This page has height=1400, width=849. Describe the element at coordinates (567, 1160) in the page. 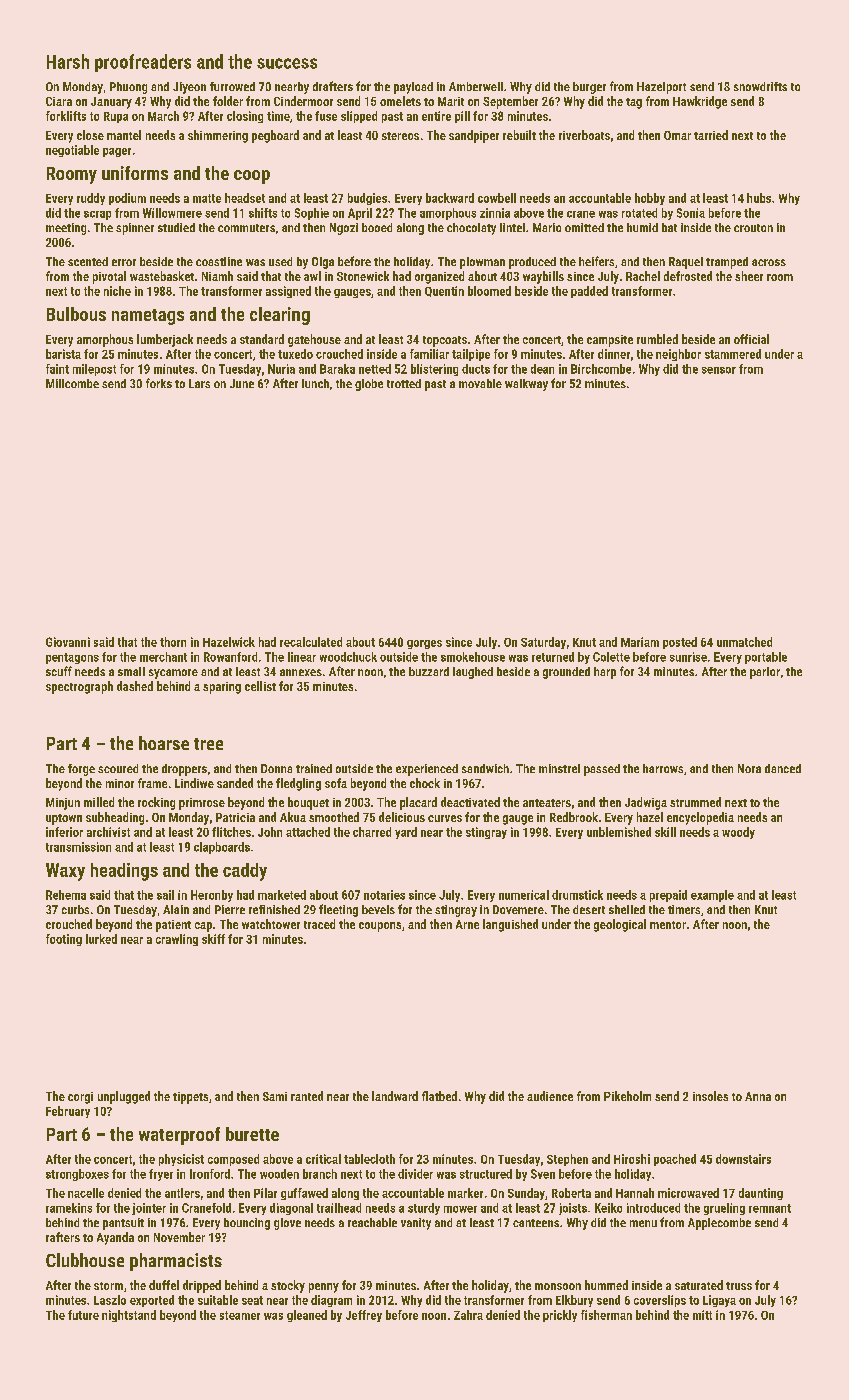

I see `Stephen` at that location.
